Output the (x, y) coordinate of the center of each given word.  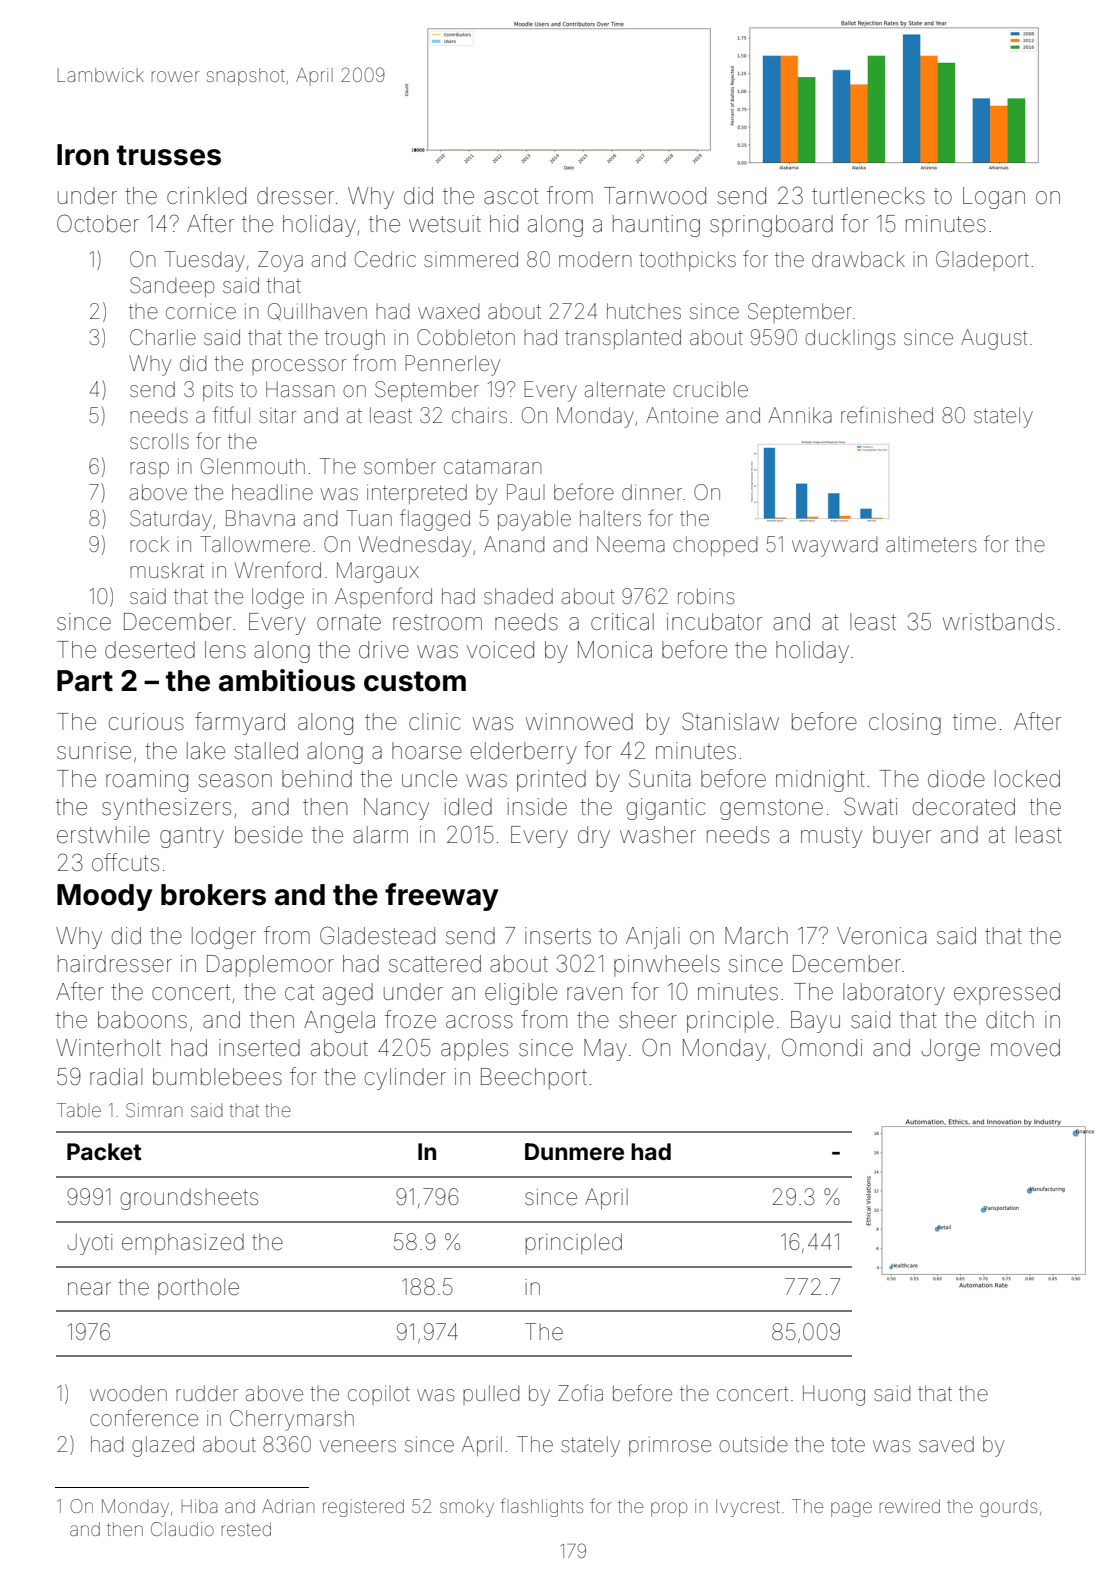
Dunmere (574, 1152)
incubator (714, 622)
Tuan (369, 518)
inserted (259, 1048)
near (89, 1289)
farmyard (240, 723)
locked (1027, 779)
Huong (834, 1395)
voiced (500, 650)
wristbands (998, 622)
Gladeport (982, 261)
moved (1025, 1048)
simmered (471, 259)
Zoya (280, 261)
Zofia (580, 1392)
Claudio (182, 1529)
